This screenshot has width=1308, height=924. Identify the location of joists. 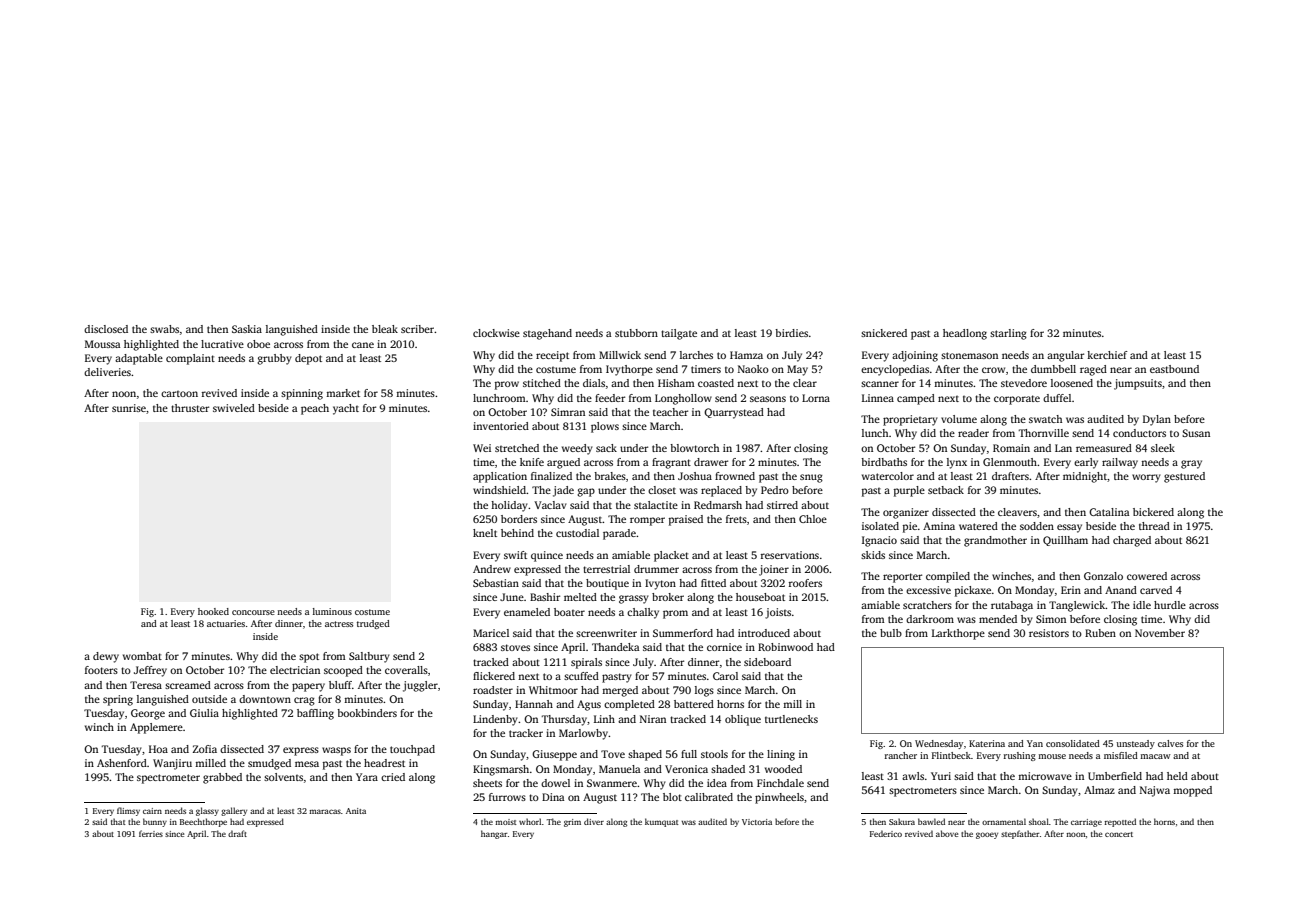
(778, 613).
